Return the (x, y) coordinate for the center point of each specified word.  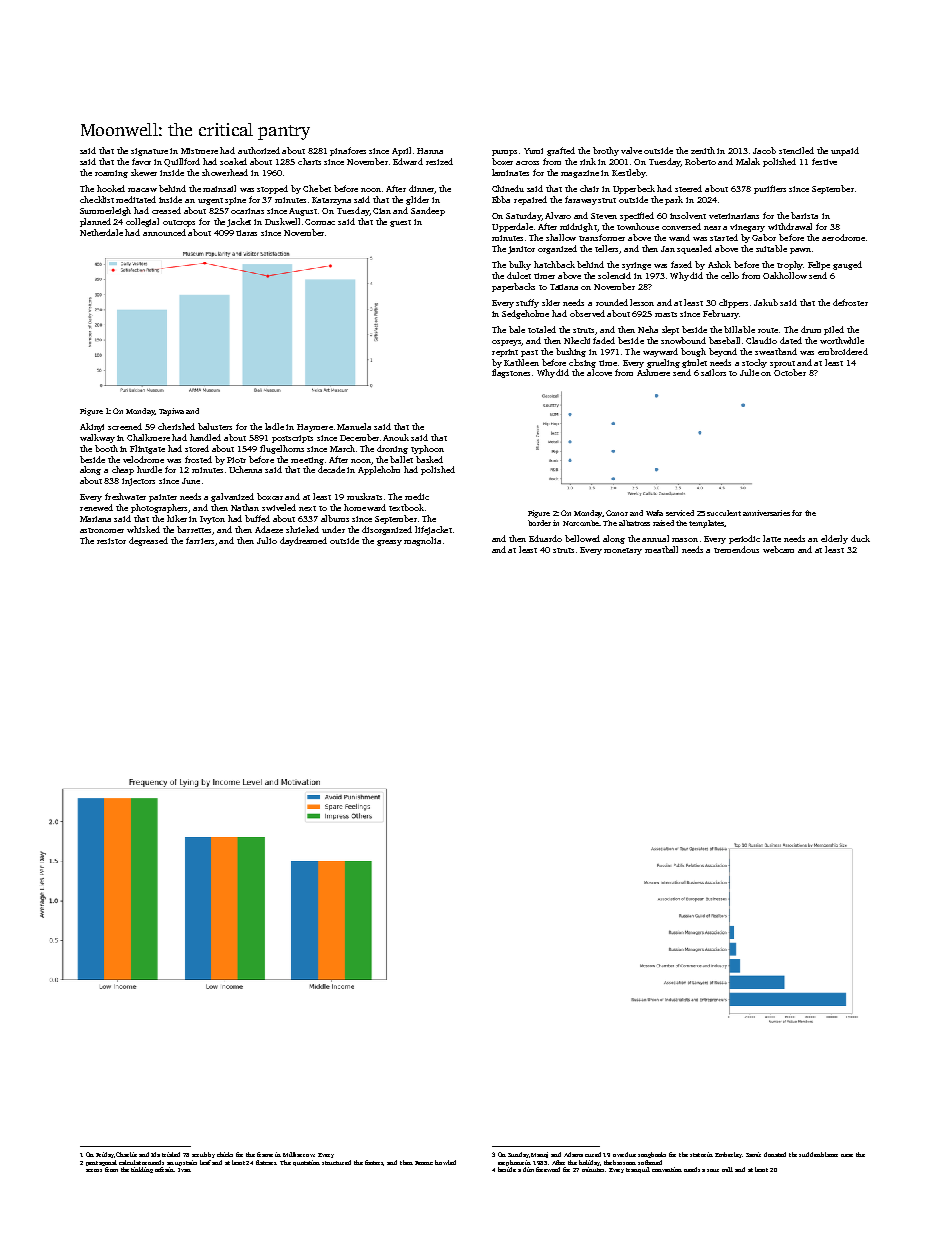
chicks (225, 1154)
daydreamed (303, 541)
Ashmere (653, 372)
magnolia (422, 541)
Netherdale (101, 232)
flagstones (511, 373)
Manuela (354, 426)
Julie (749, 372)
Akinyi (92, 427)
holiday (589, 1163)
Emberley (729, 1155)
